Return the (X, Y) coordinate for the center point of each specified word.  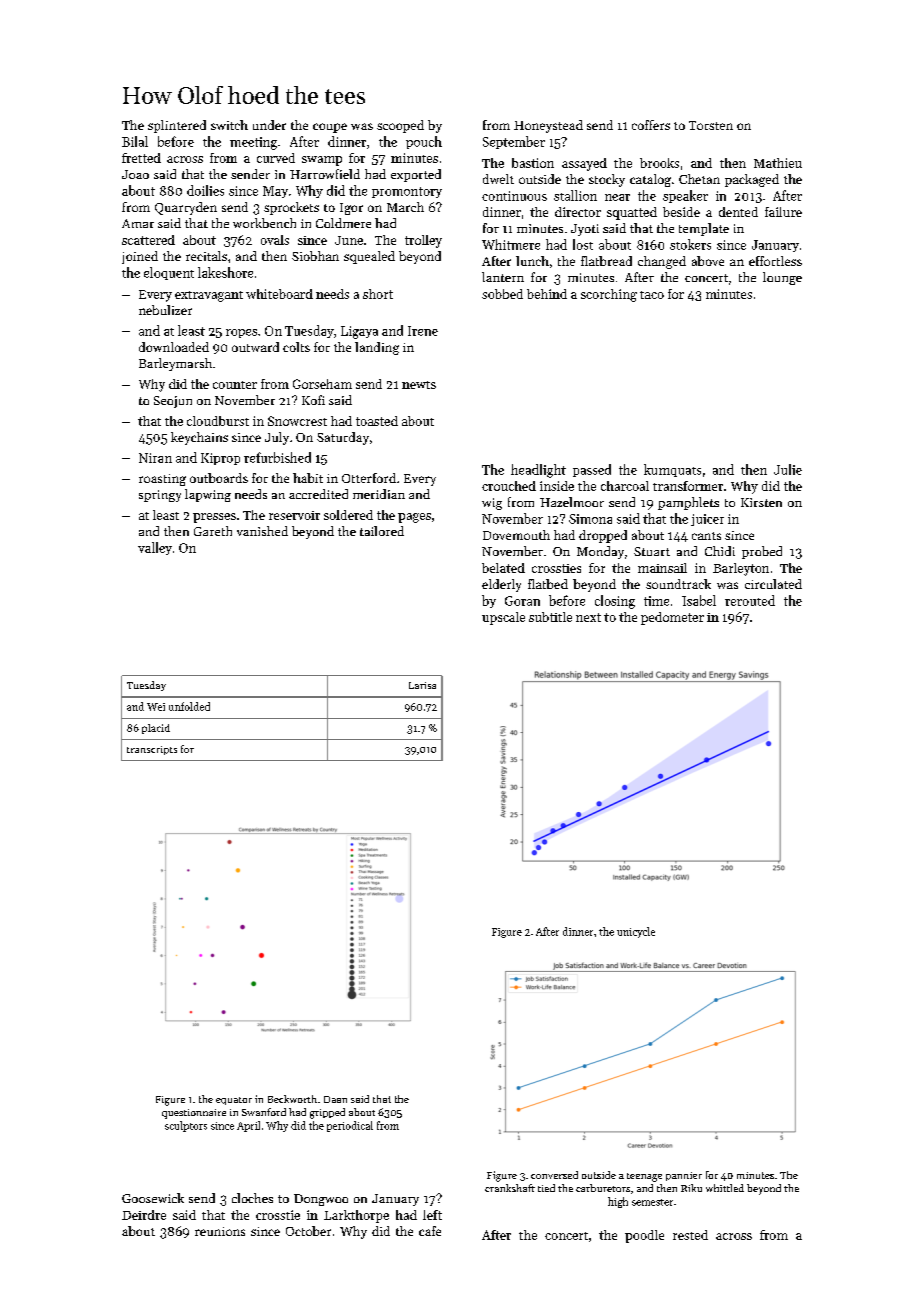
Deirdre (144, 1215)
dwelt (498, 179)
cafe (430, 1231)
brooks (659, 163)
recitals (206, 256)
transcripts (152, 750)
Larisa (422, 685)
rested (690, 1235)
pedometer (672, 618)
